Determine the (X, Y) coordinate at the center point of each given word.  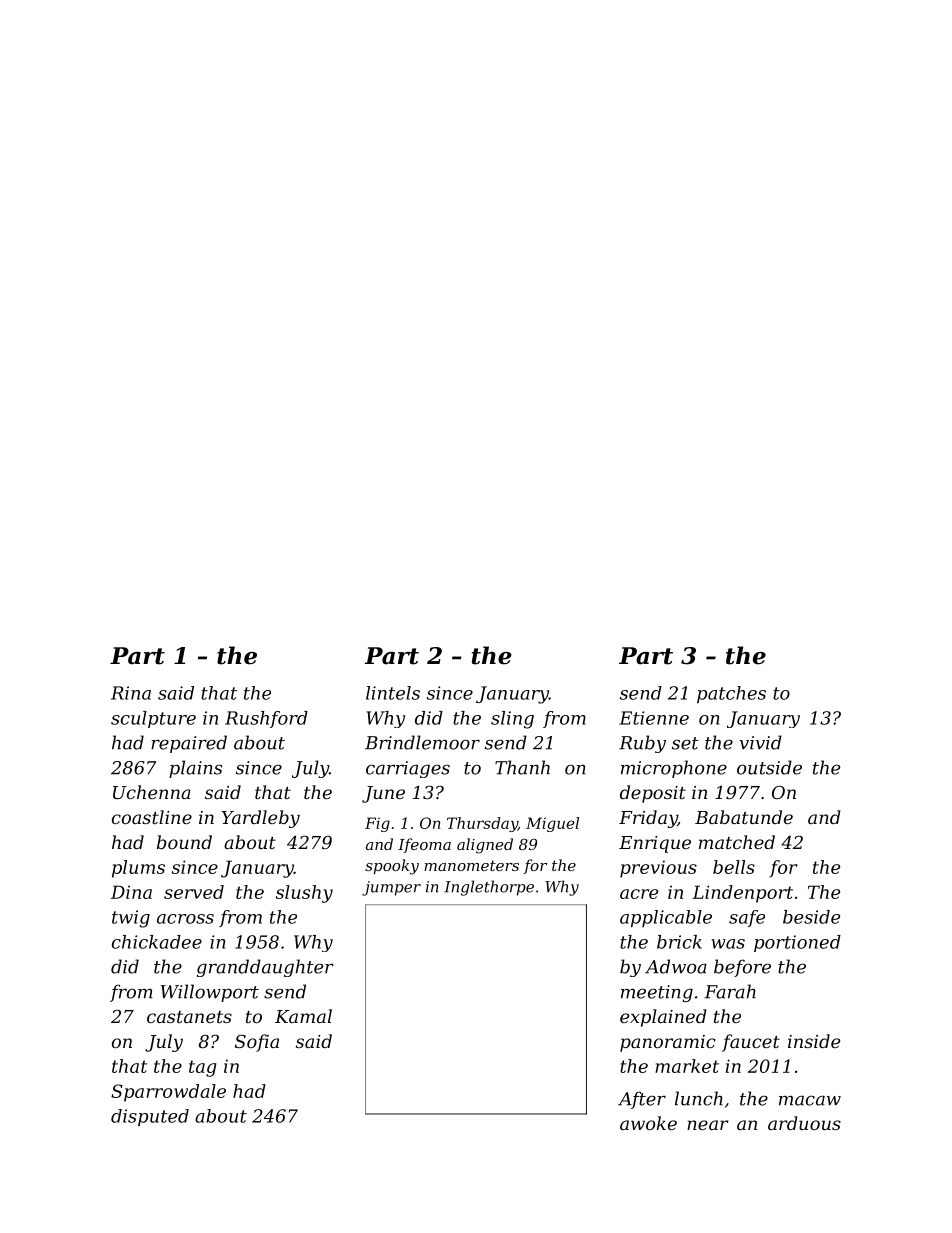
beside (811, 917)
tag (202, 1068)
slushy (304, 894)
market (687, 1066)
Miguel (552, 824)
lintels (393, 693)
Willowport (210, 993)
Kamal (303, 1016)
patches (731, 694)
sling (512, 720)
